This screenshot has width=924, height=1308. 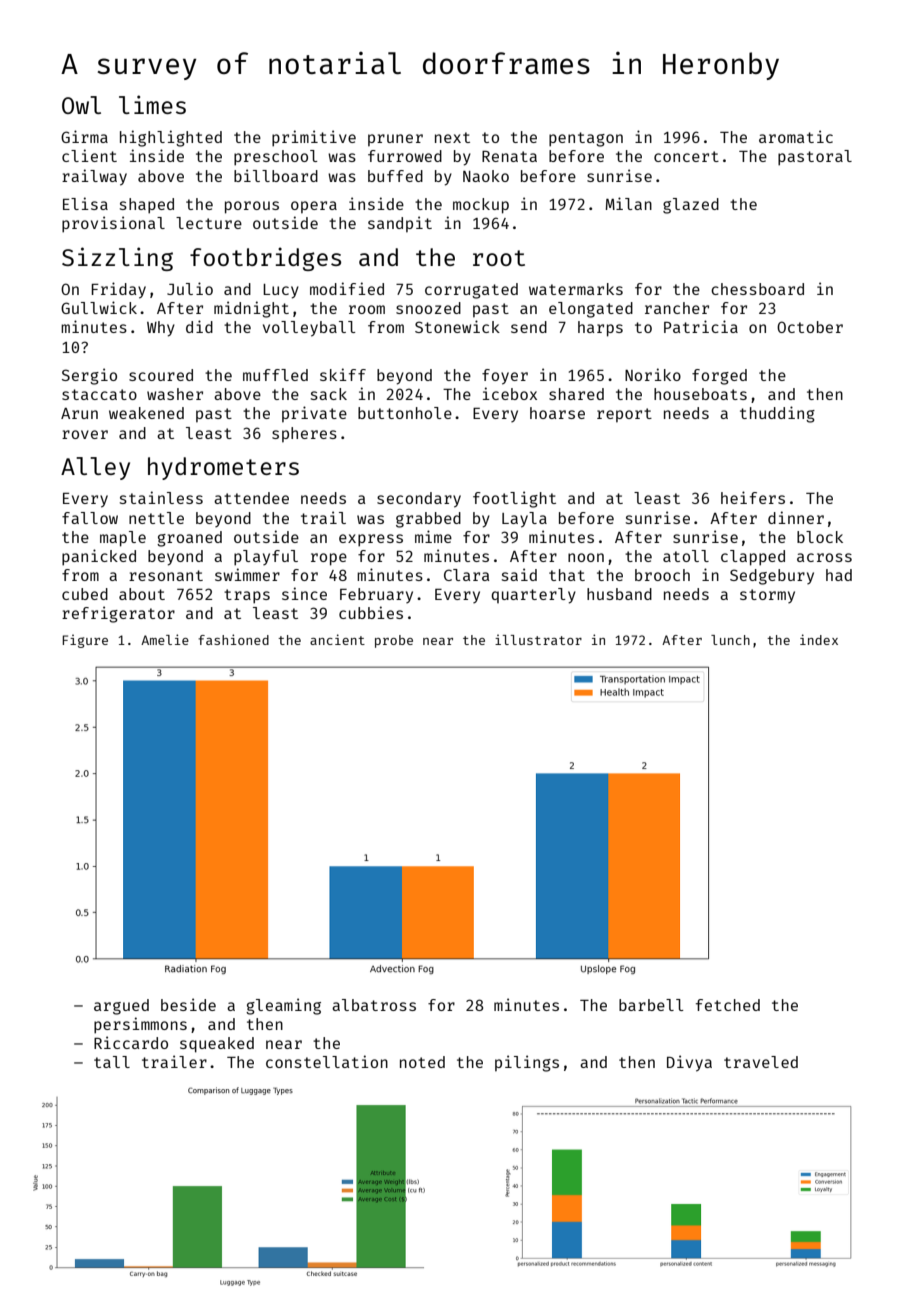 What do you see at coordinates (233, 639) in the screenshot?
I see `fashioned` at bounding box center [233, 639].
